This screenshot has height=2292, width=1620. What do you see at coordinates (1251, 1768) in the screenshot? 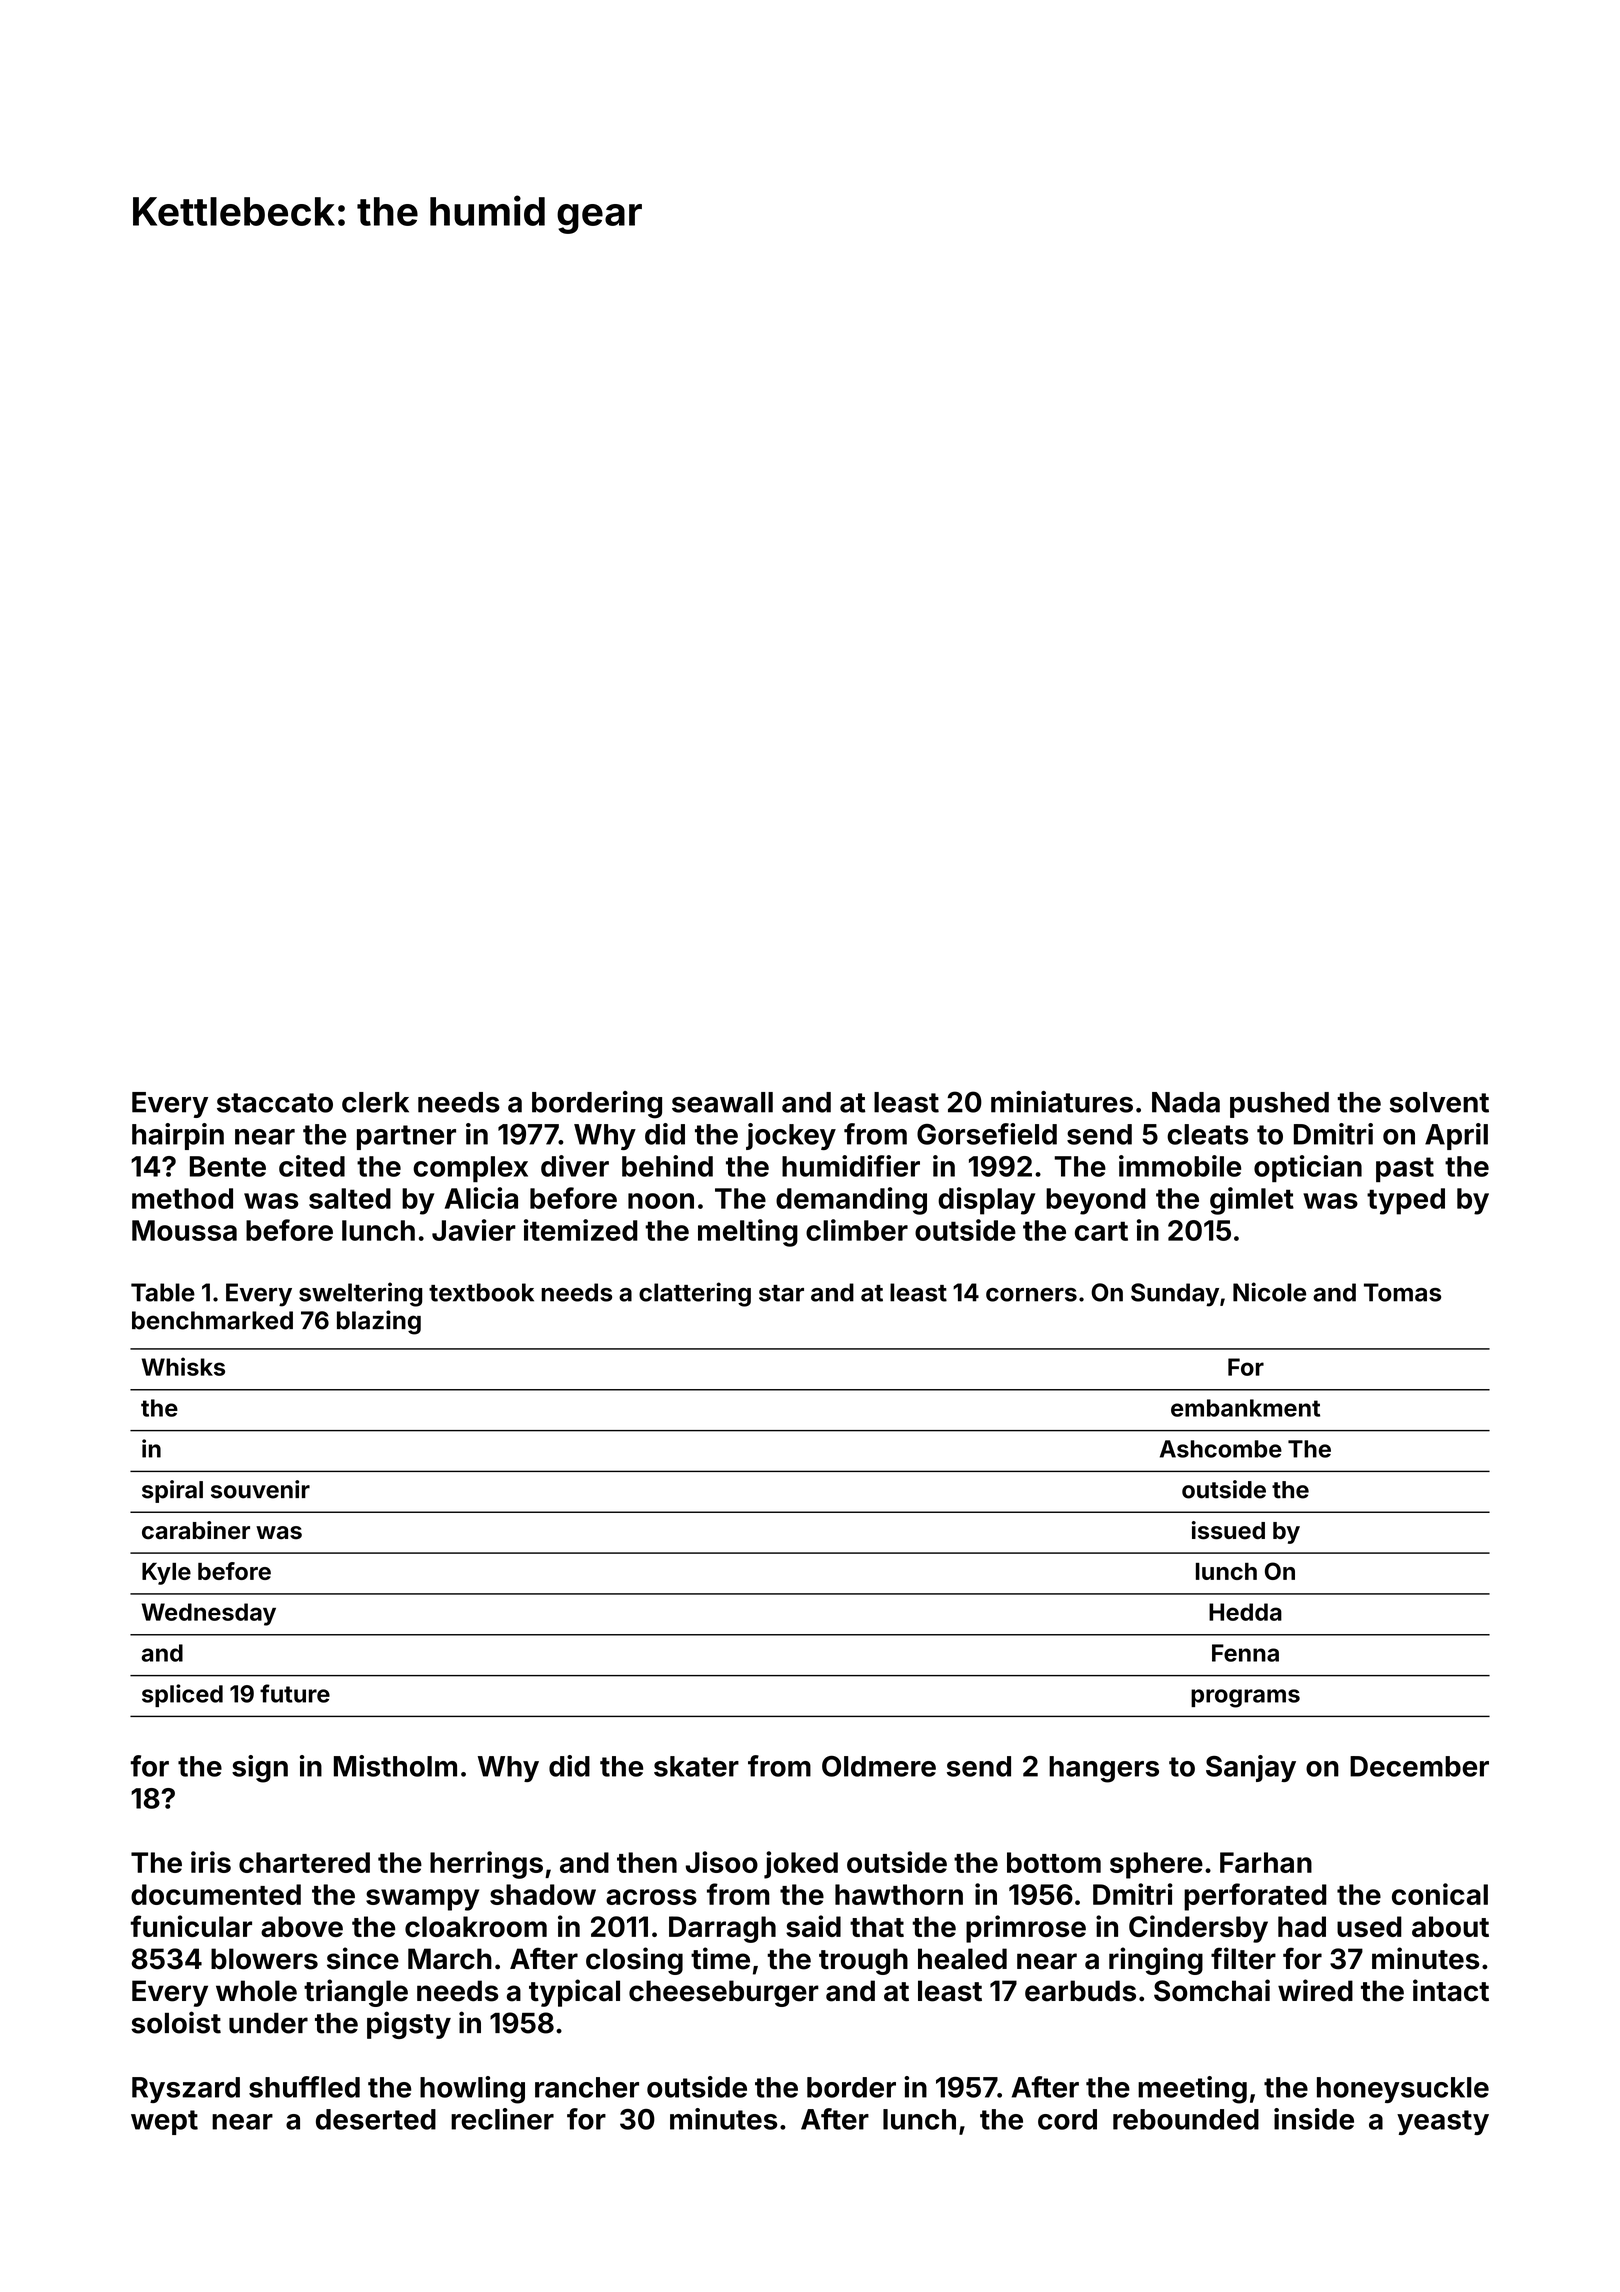
I see `Sanjay` at bounding box center [1251, 1768].
